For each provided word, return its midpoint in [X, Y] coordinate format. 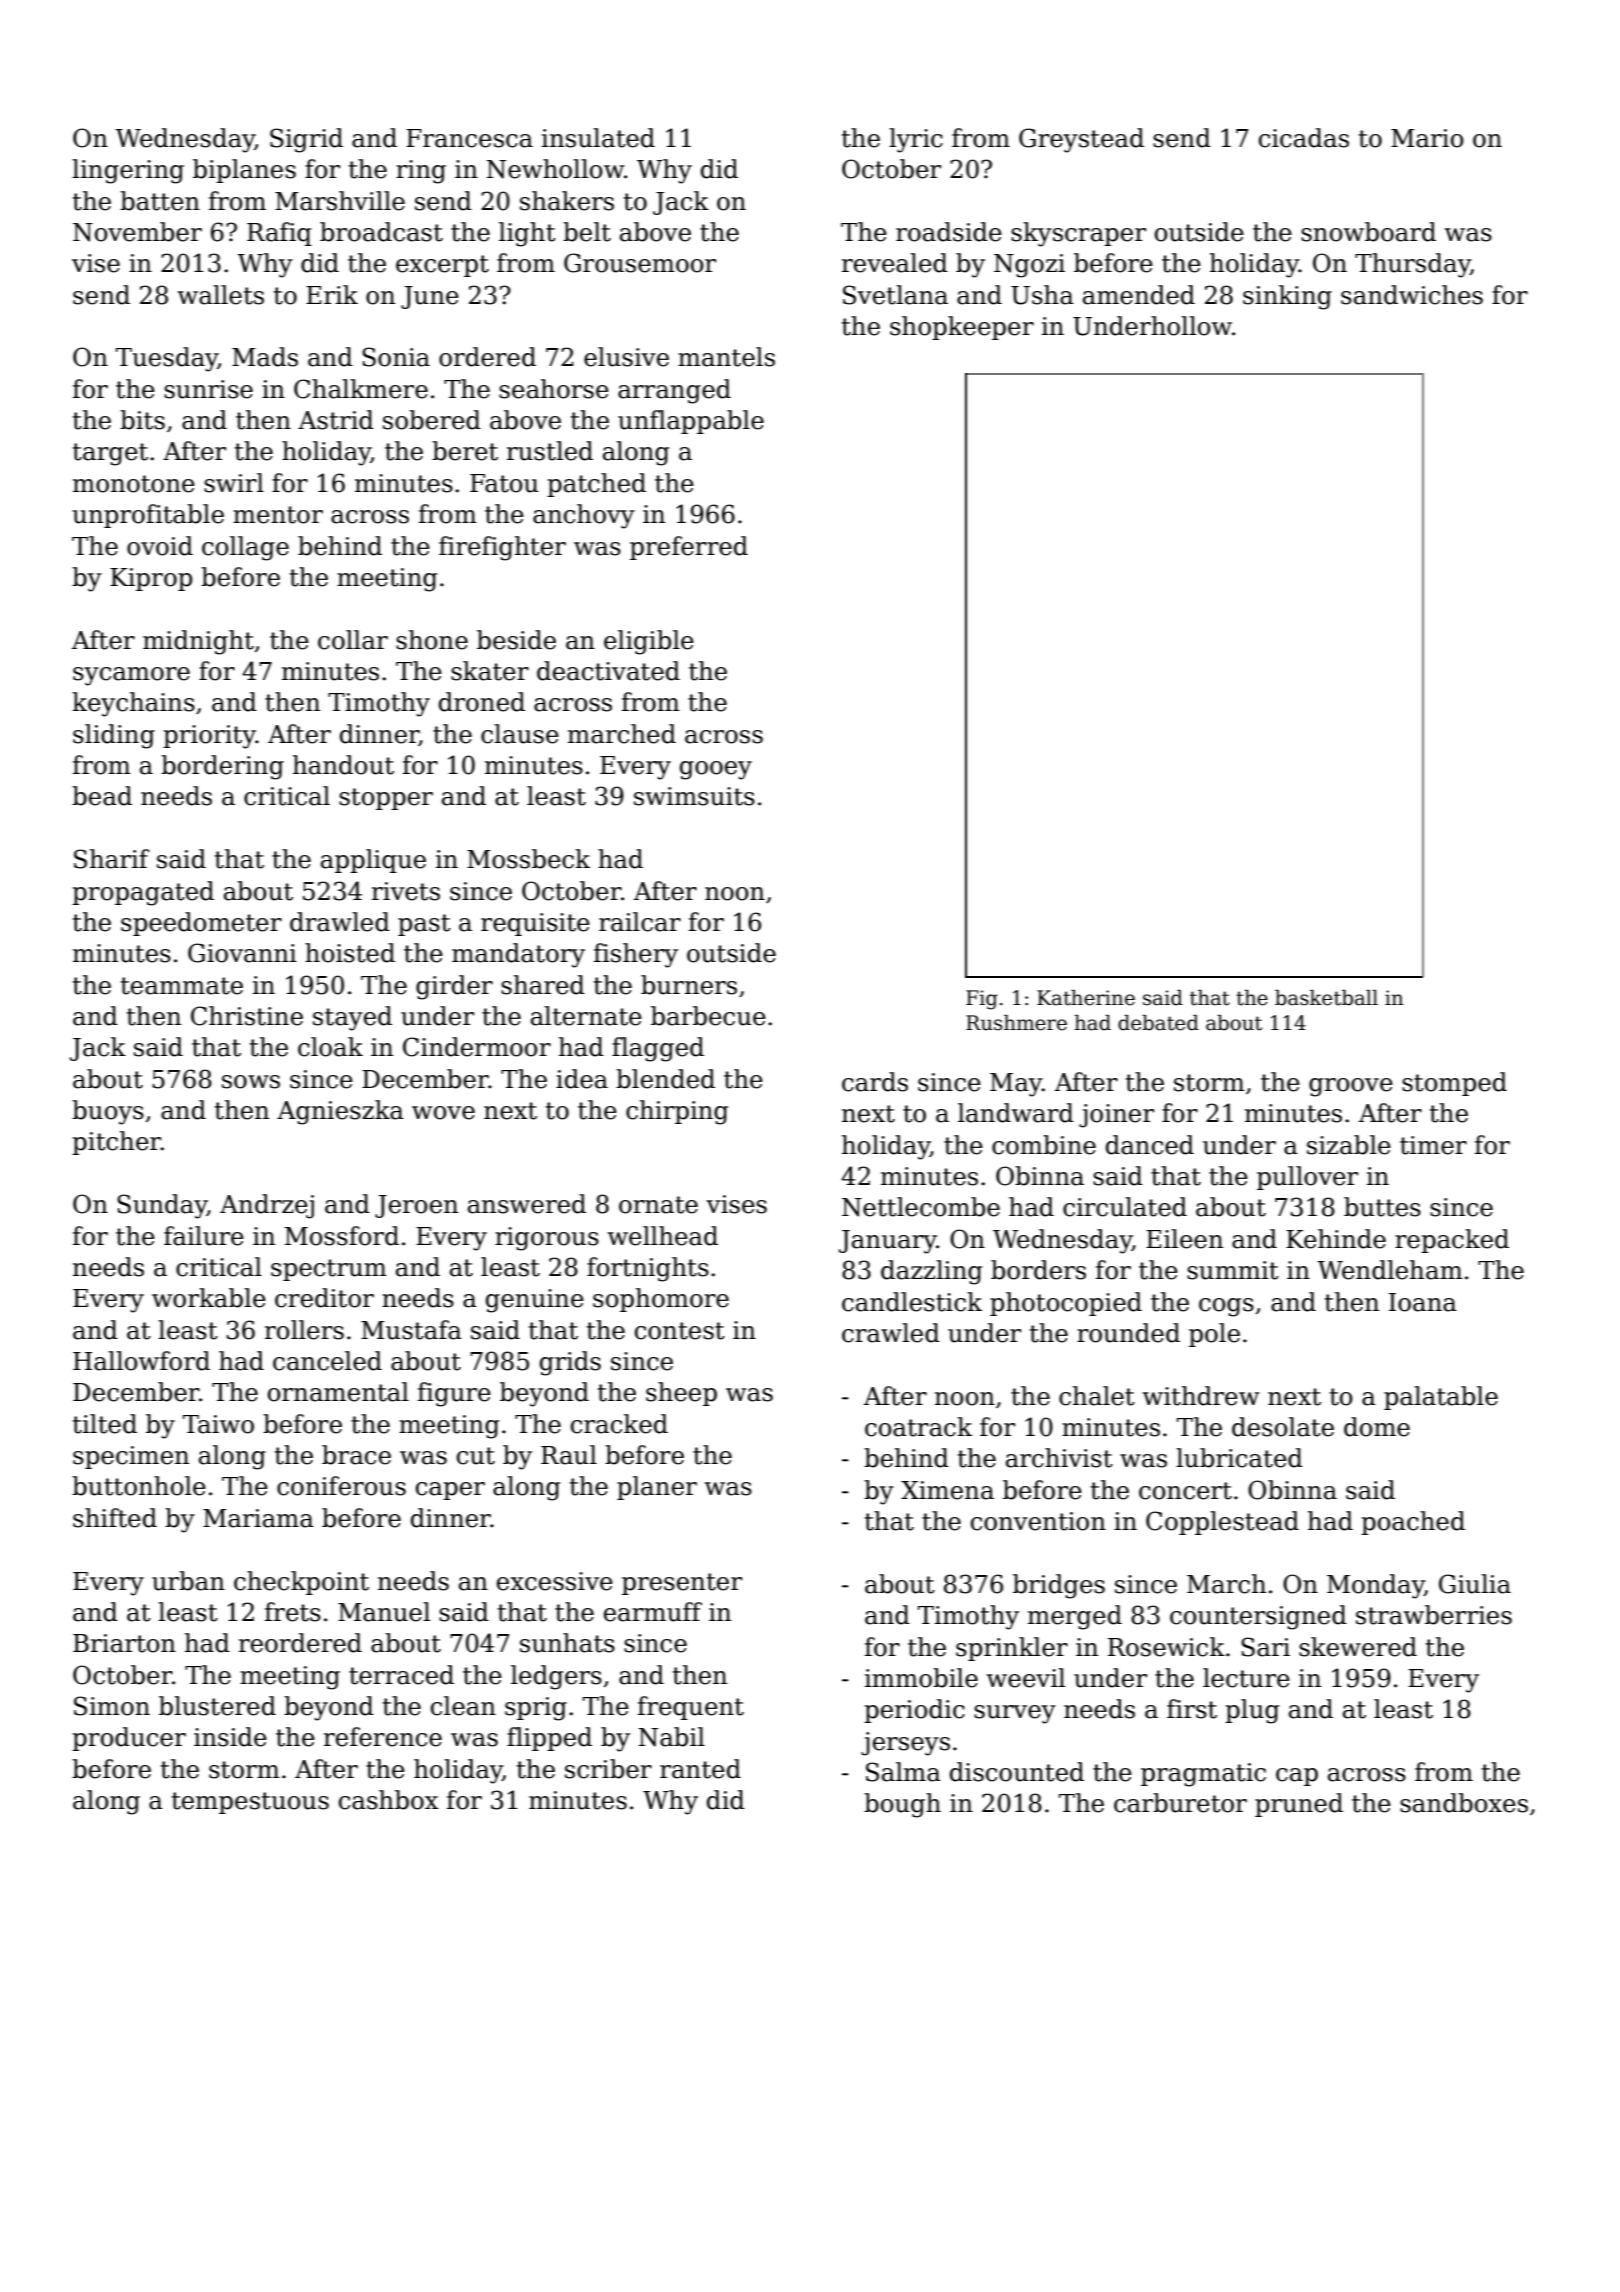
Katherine [1086, 998]
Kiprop [151, 579]
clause [520, 734]
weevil [1026, 1678]
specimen [131, 1457]
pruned [1299, 1805]
